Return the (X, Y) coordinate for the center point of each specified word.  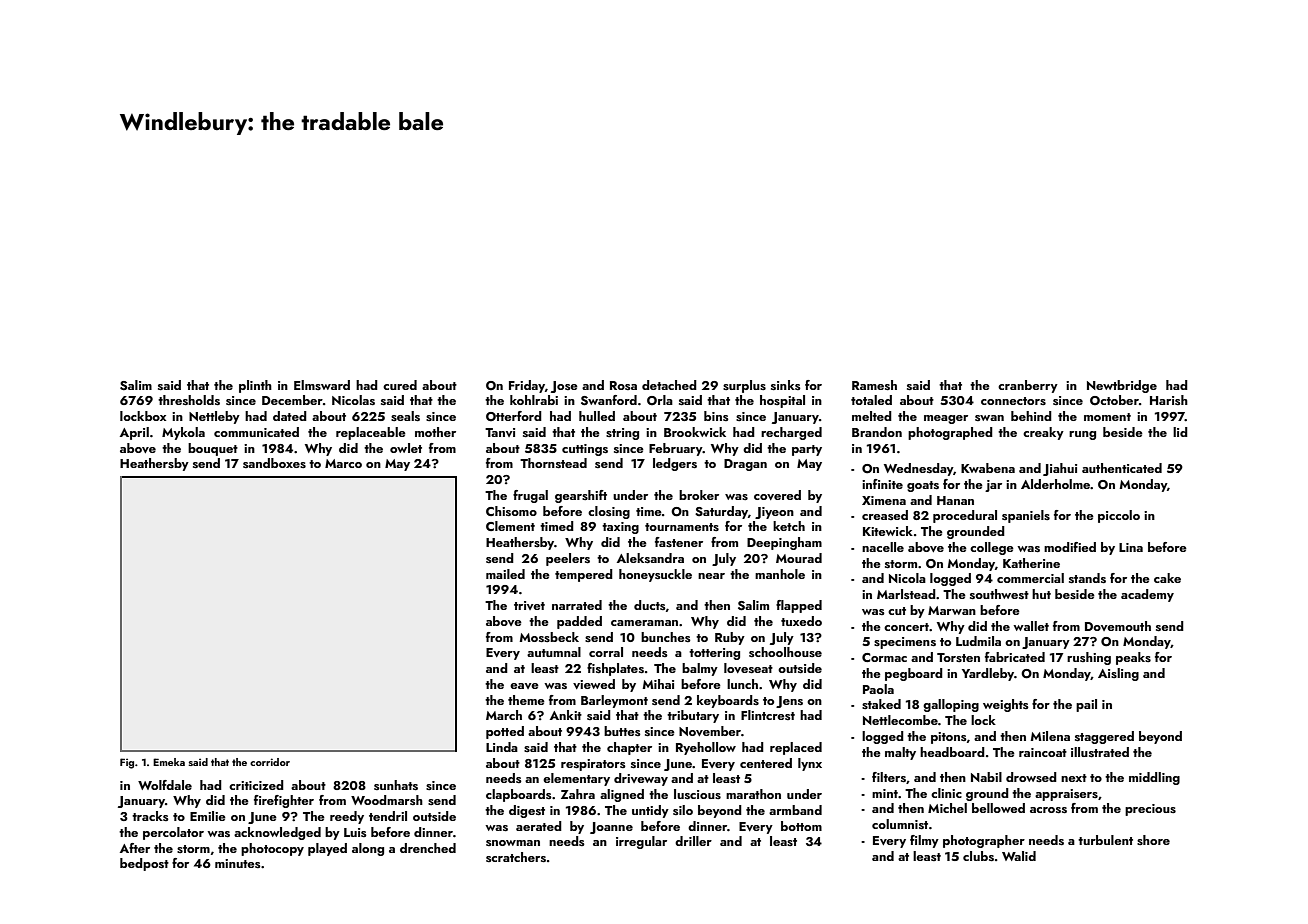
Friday (527, 386)
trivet (529, 605)
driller (693, 841)
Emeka (169, 762)
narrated (577, 605)
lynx (810, 764)
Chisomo (511, 511)
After (135, 848)
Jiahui (1060, 469)
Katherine (1031, 563)
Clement (510, 526)
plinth (255, 386)
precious (1150, 810)
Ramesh (874, 385)
